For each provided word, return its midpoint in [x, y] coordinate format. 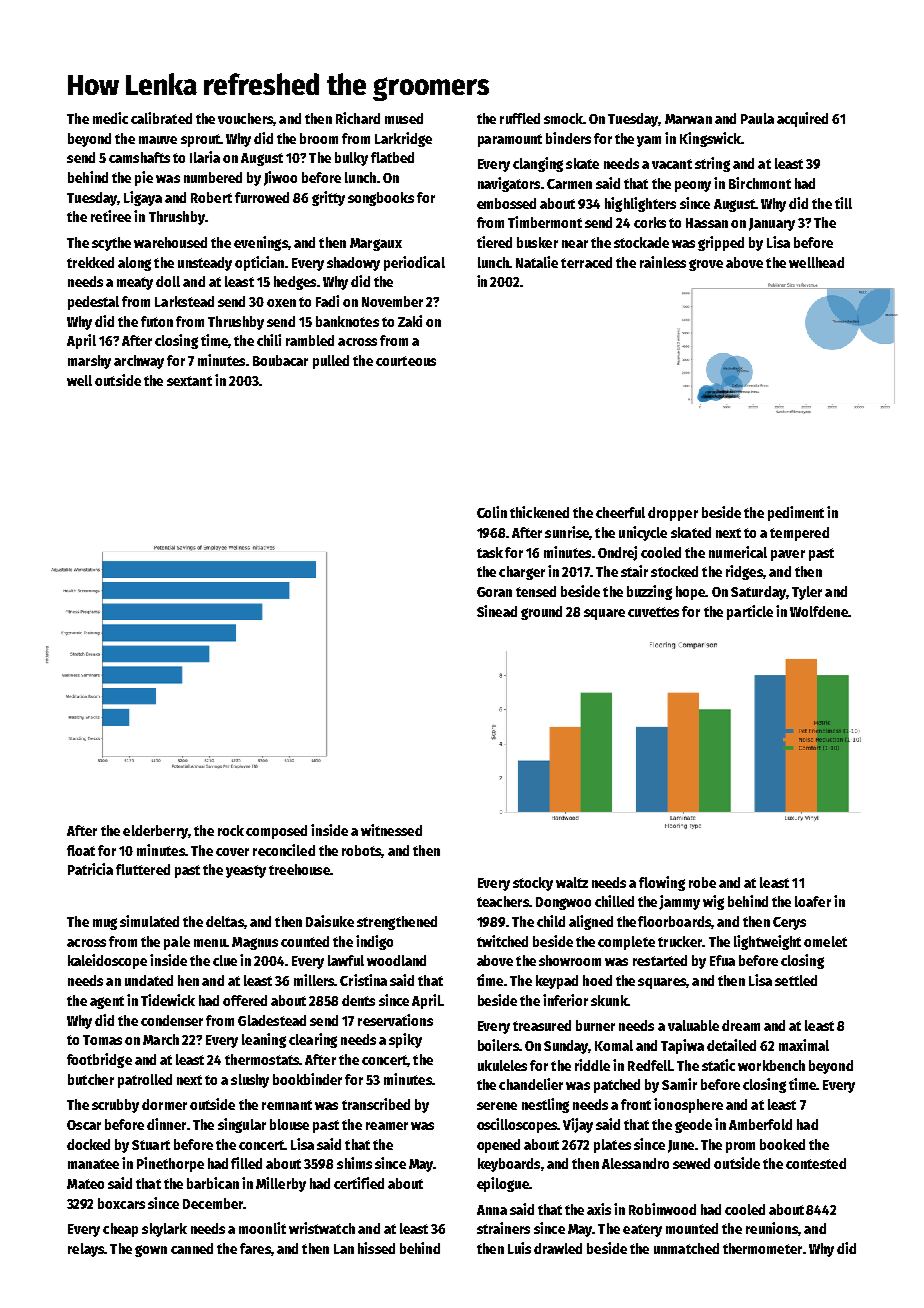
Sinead [497, 611]
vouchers [245, 118]
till [843, 203]
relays [86, 1250]
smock [563, 118]
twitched [502, 941]
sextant [189, 381]
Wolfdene [819, 611]
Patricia [90, 869]
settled [796, 980]
